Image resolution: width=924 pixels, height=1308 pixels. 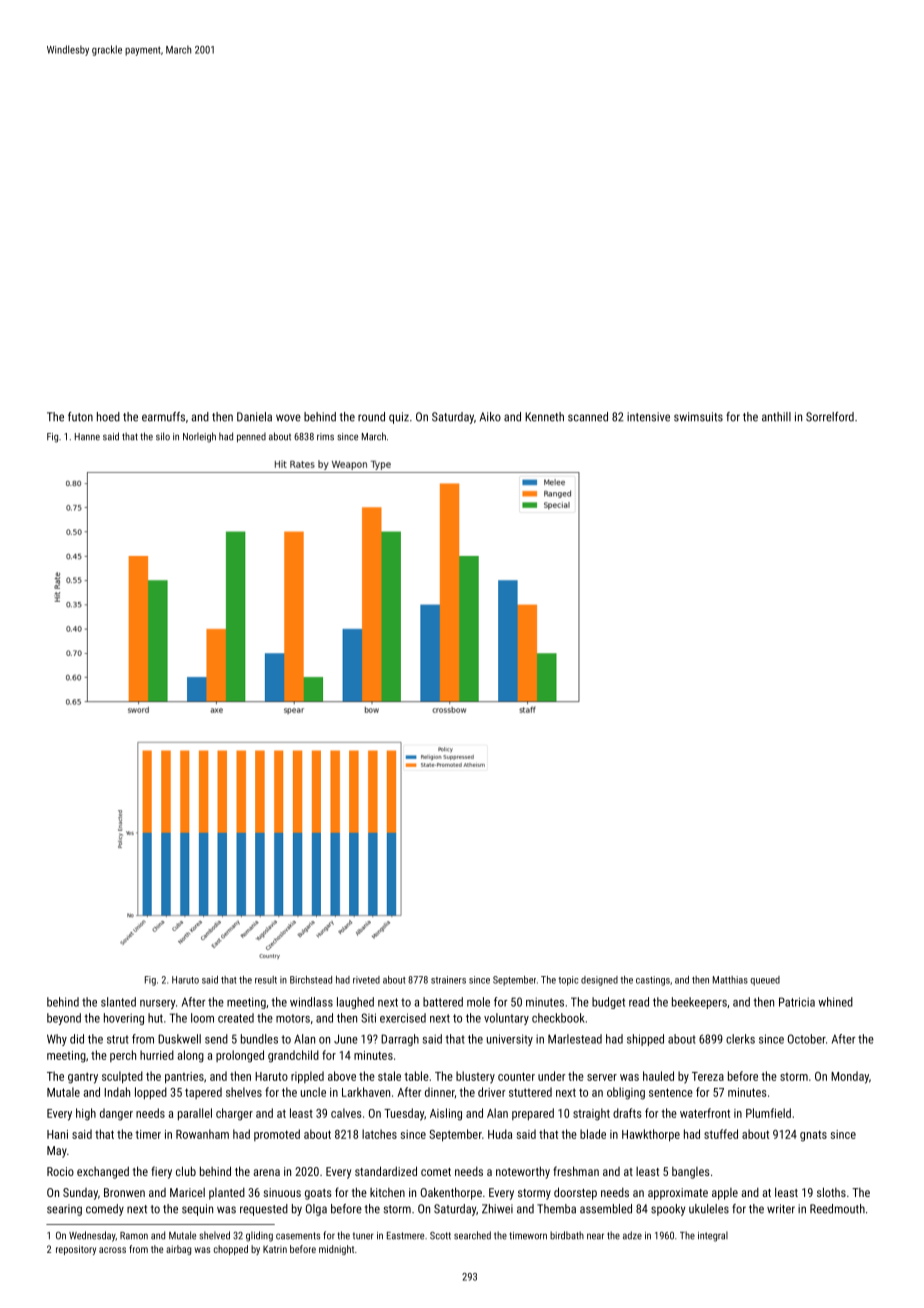 I want to click on integral, so click(x=713, y=1236).
